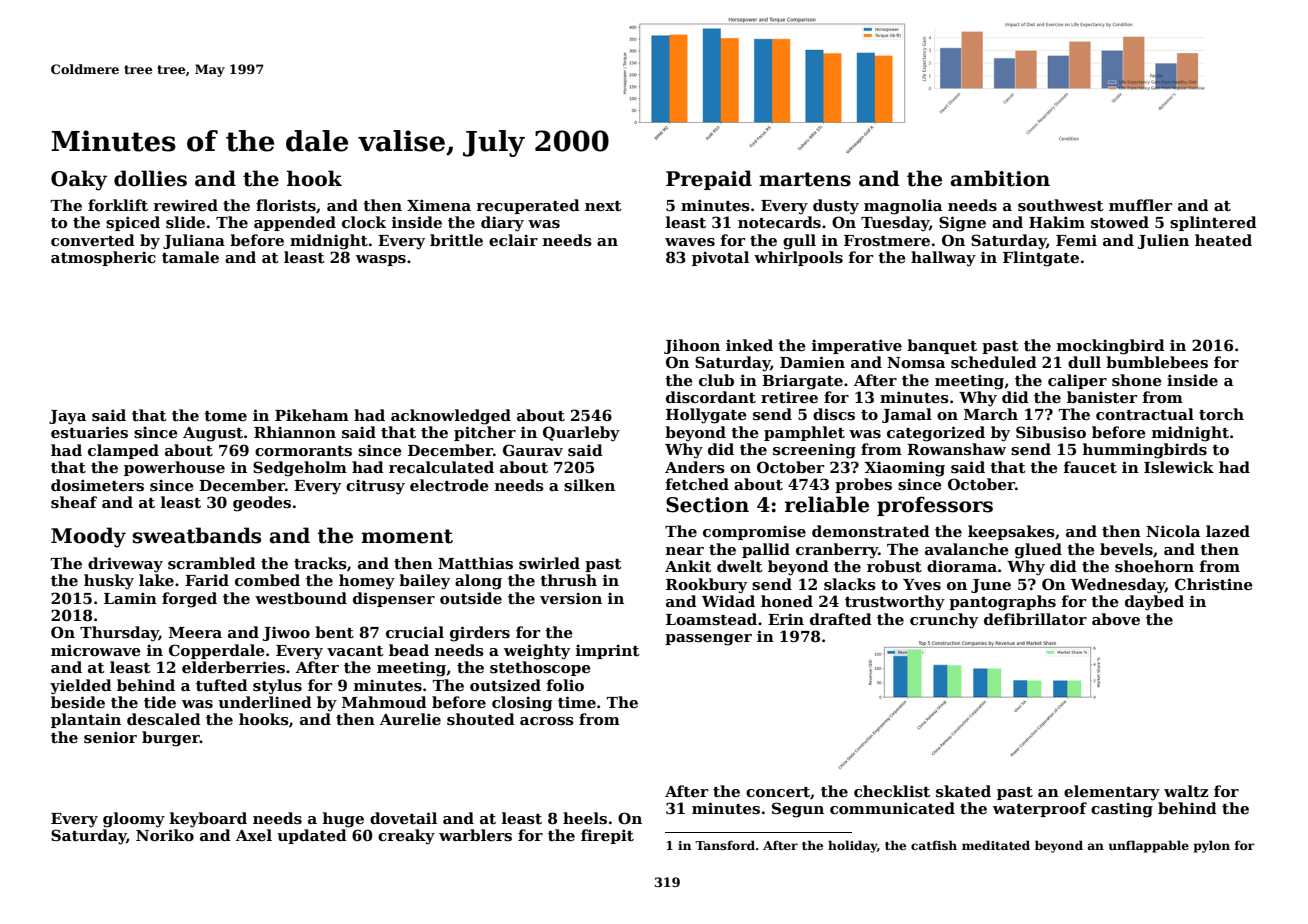  What do you see at coordinates (171, 739) in the document?
I see `burger` at bounding box center [171, 739].
